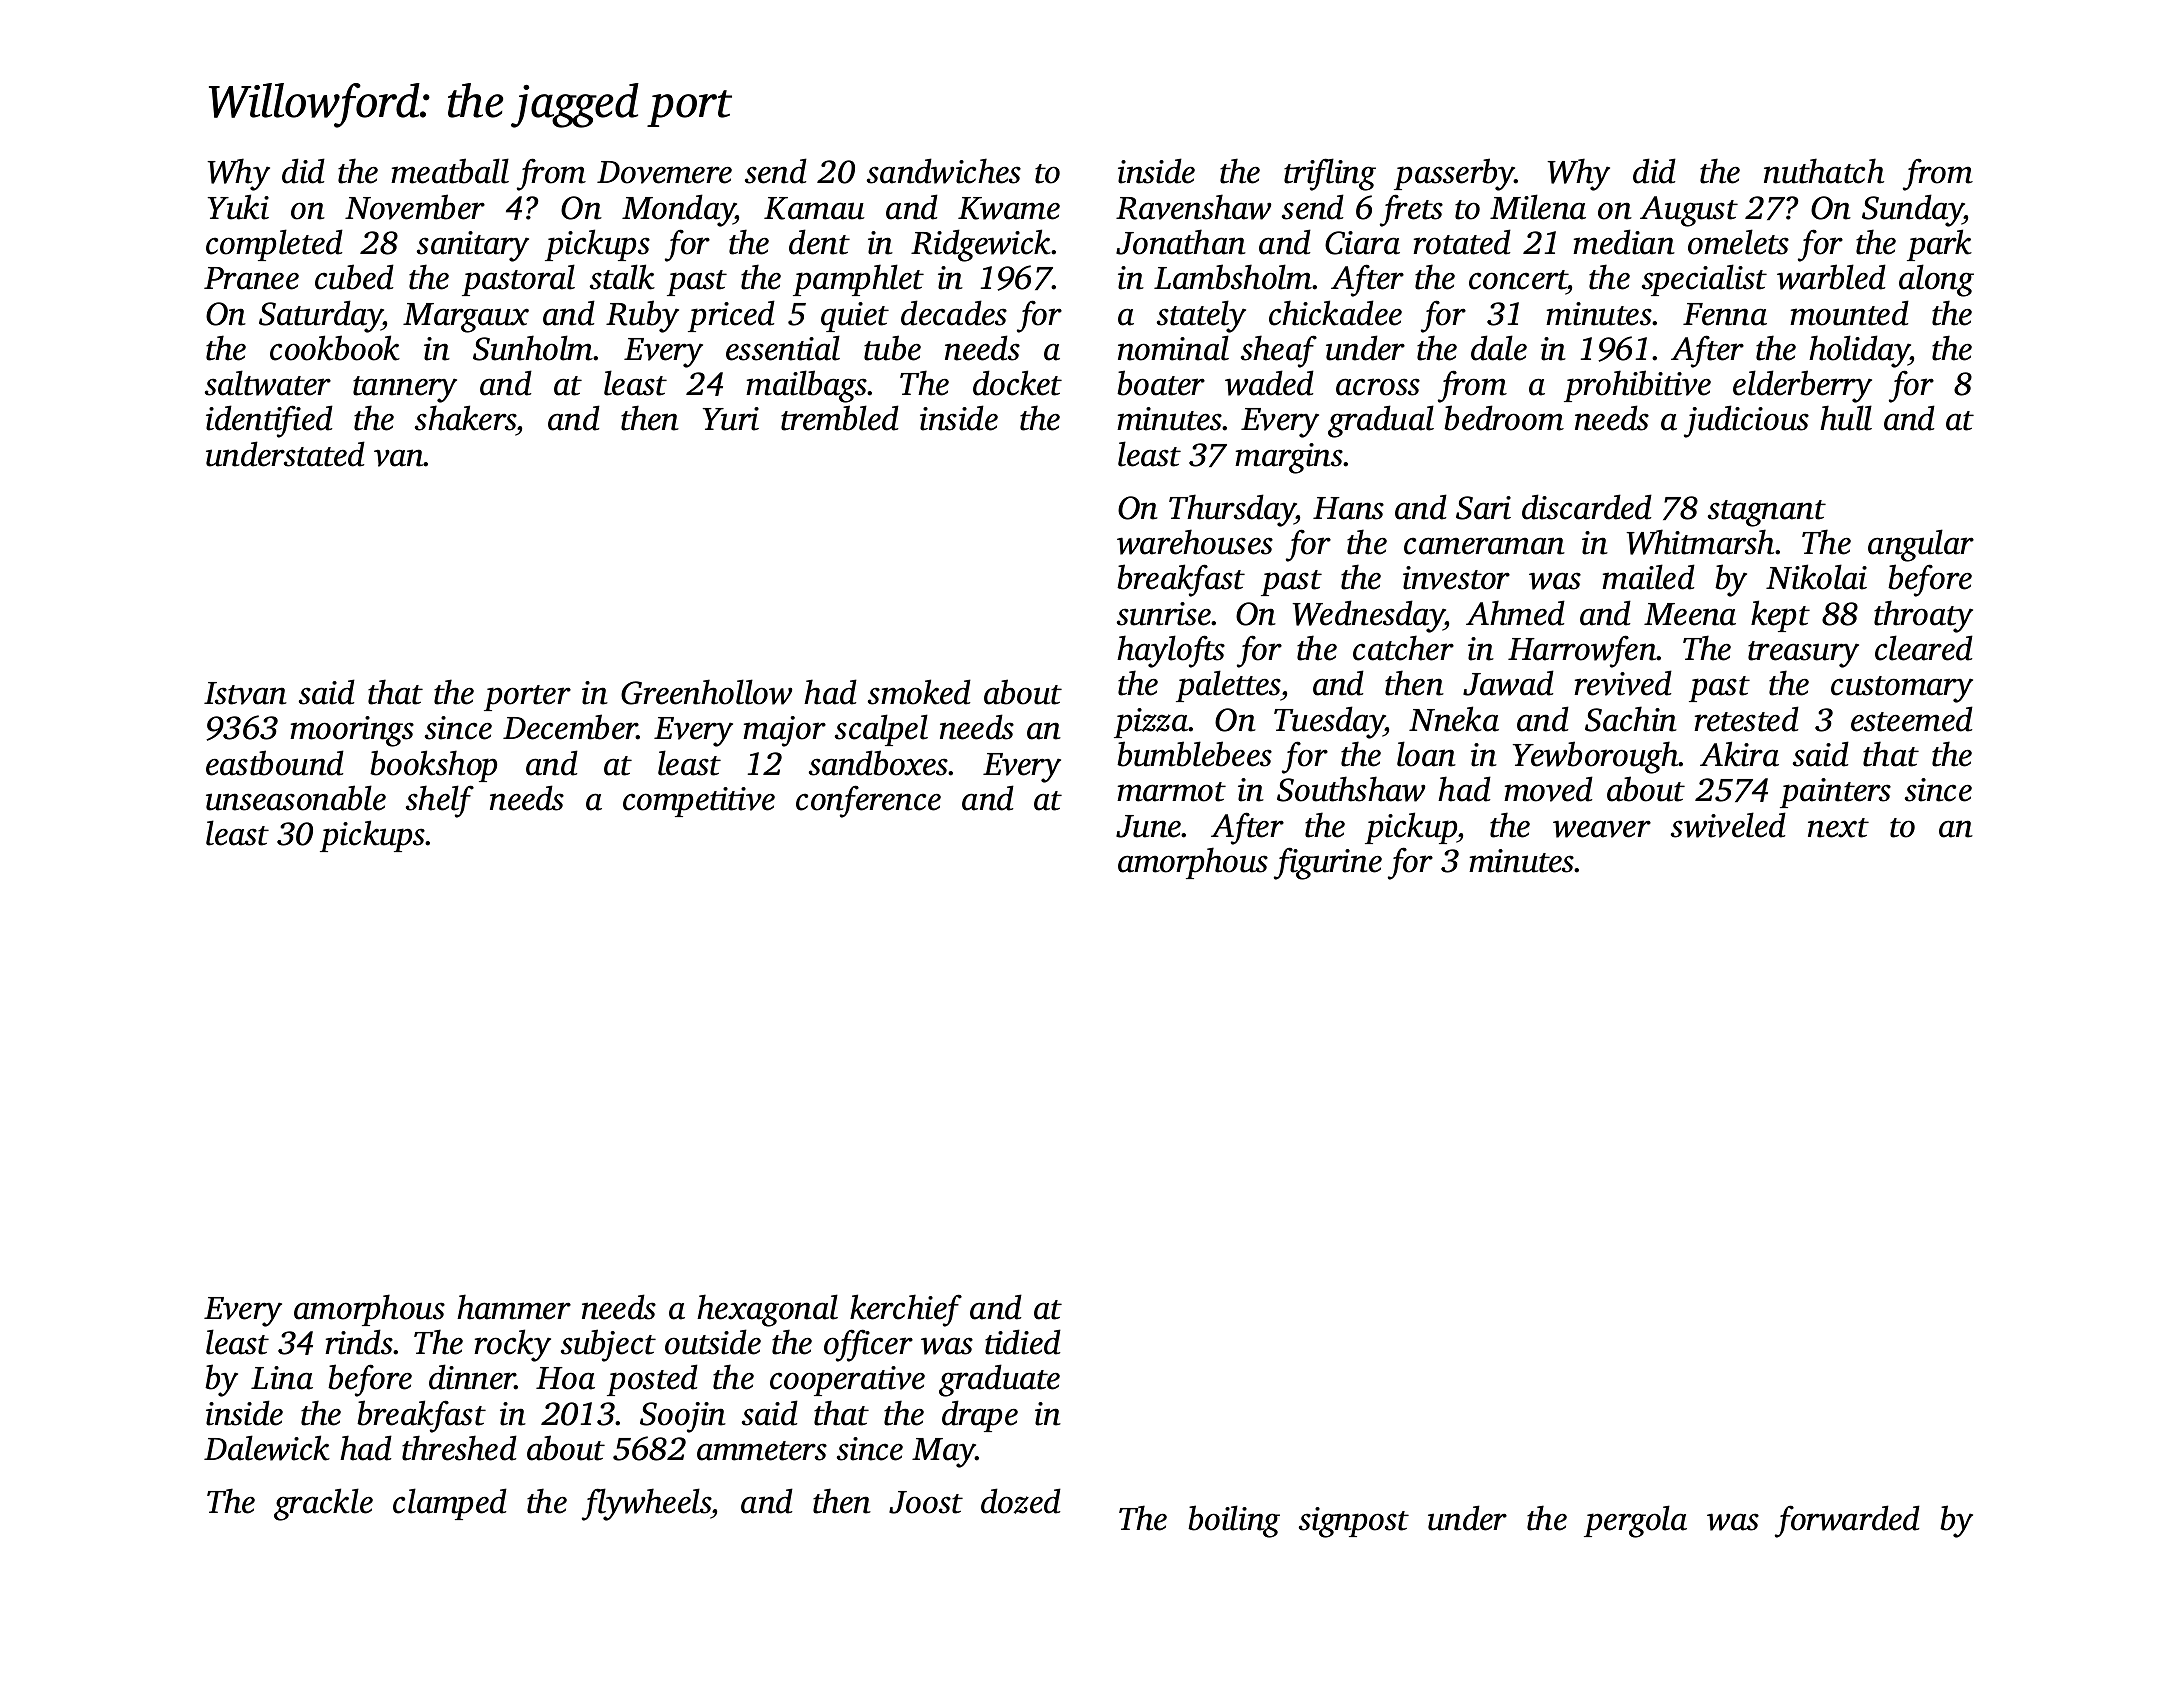 Image resolution: width=2178 pixels, height=1683 pixels. What do you see at coordinates (1728, 825) in the screenshot?
I see `swiveled` at bounding box center [1728, 825].
